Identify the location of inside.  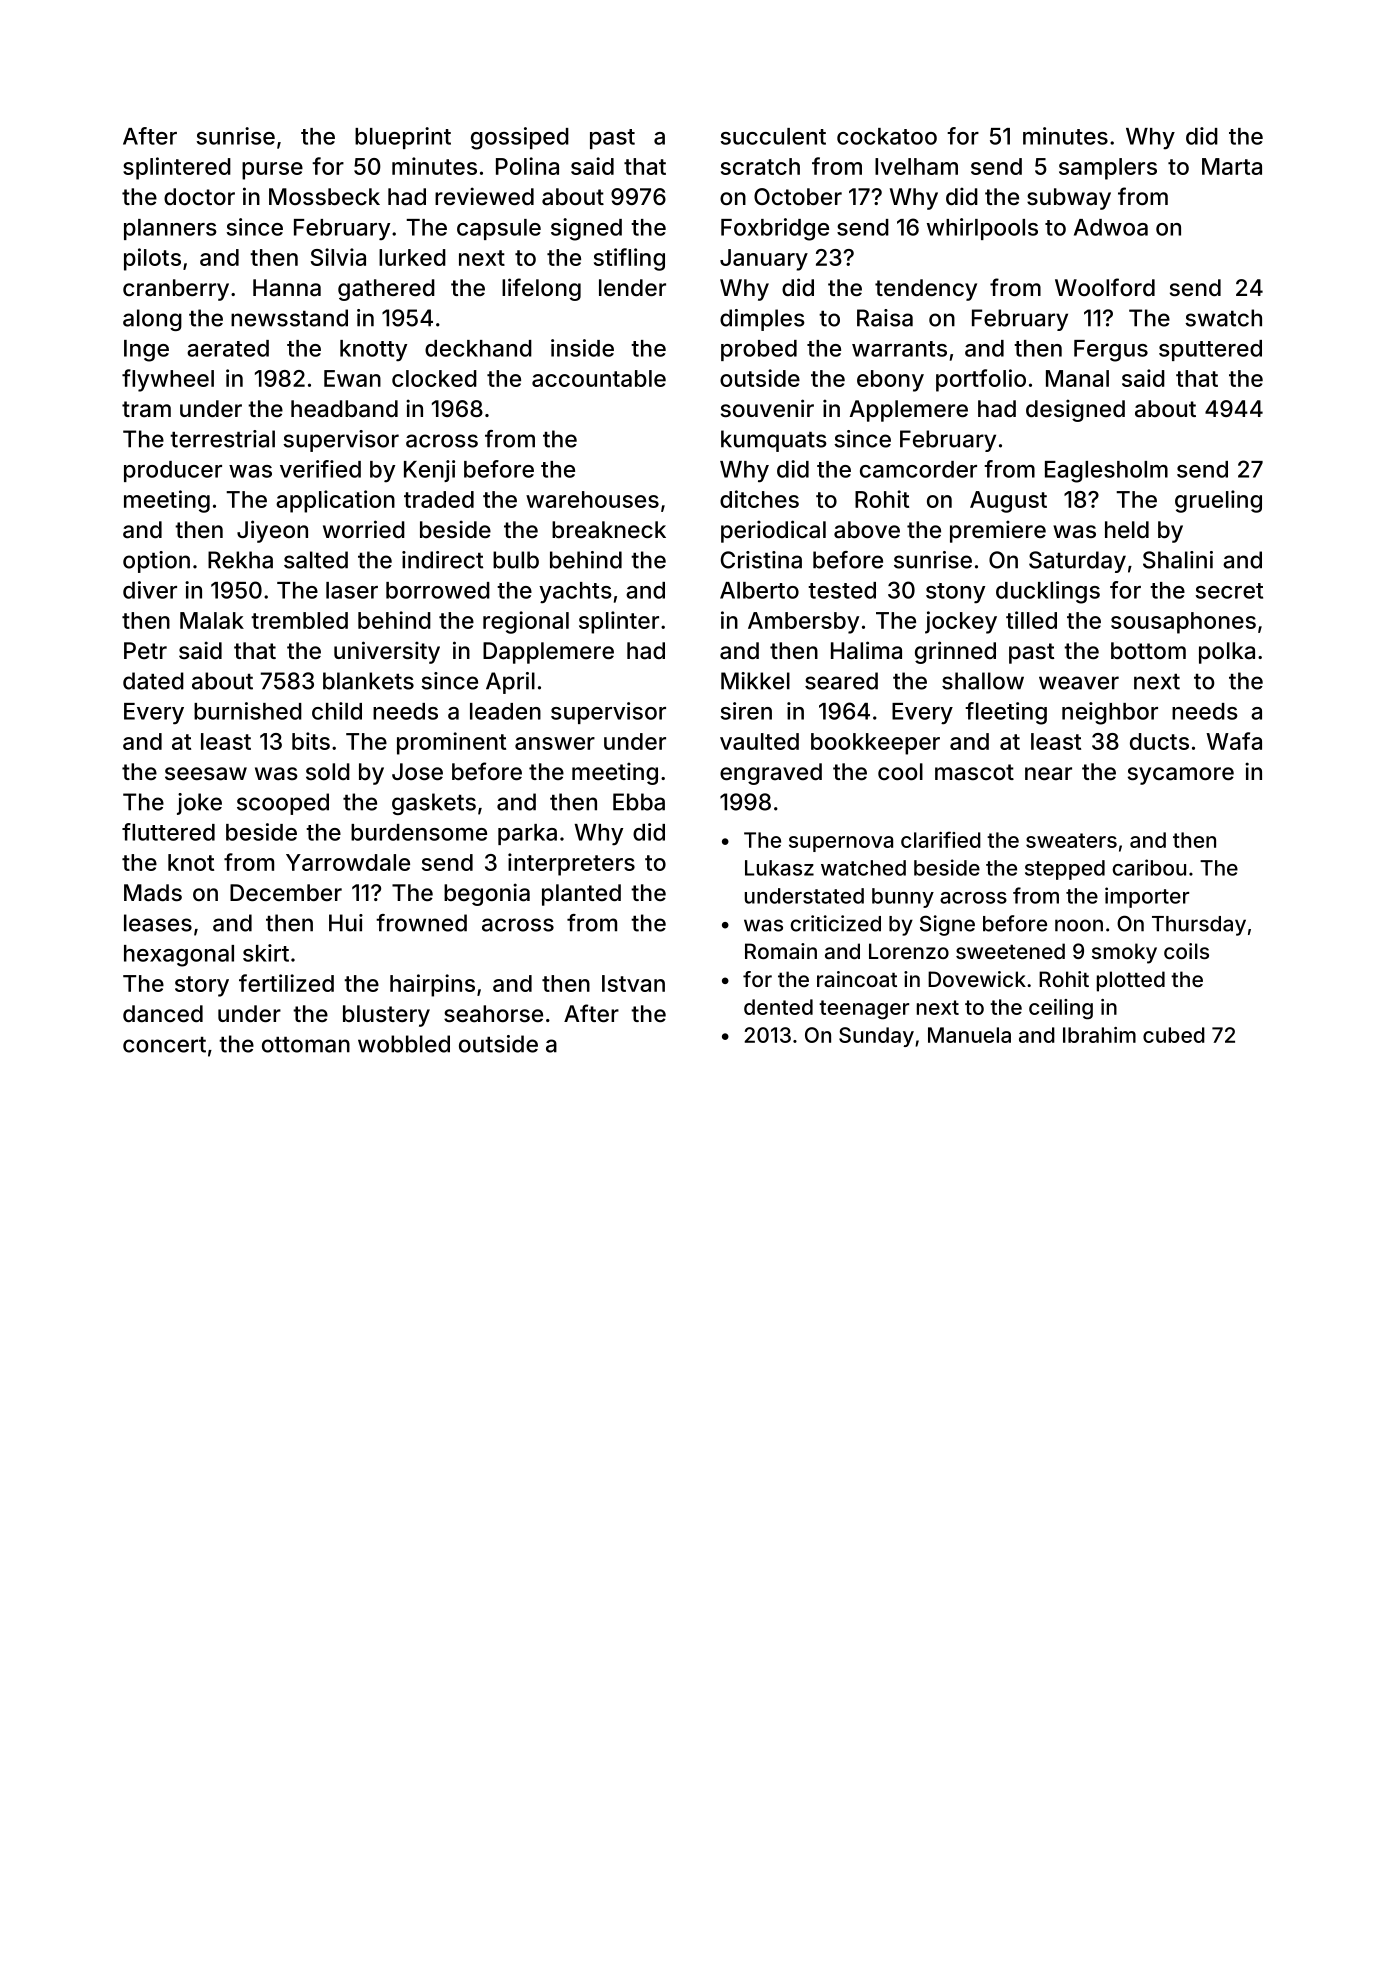
(582, 348).
